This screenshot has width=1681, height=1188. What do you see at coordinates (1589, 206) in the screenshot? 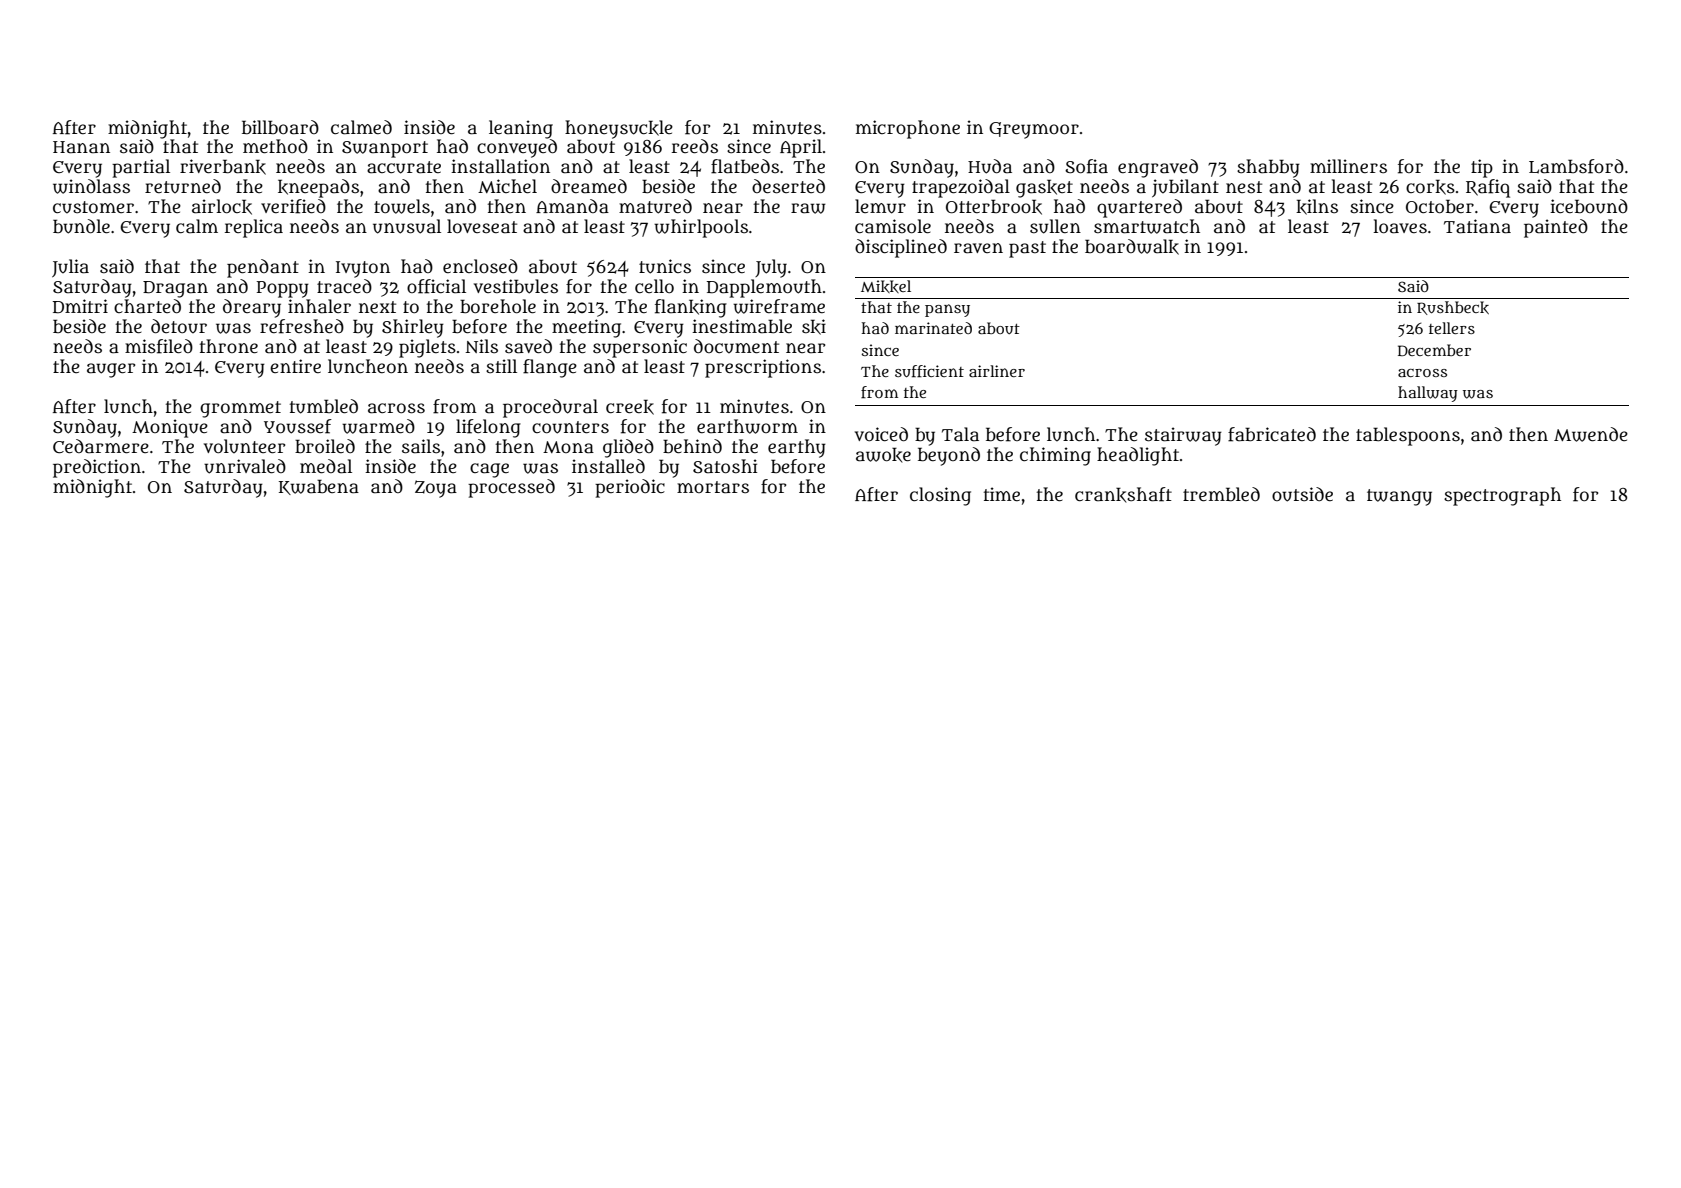
I see `icebound` at bounding box center [1589, 206].
